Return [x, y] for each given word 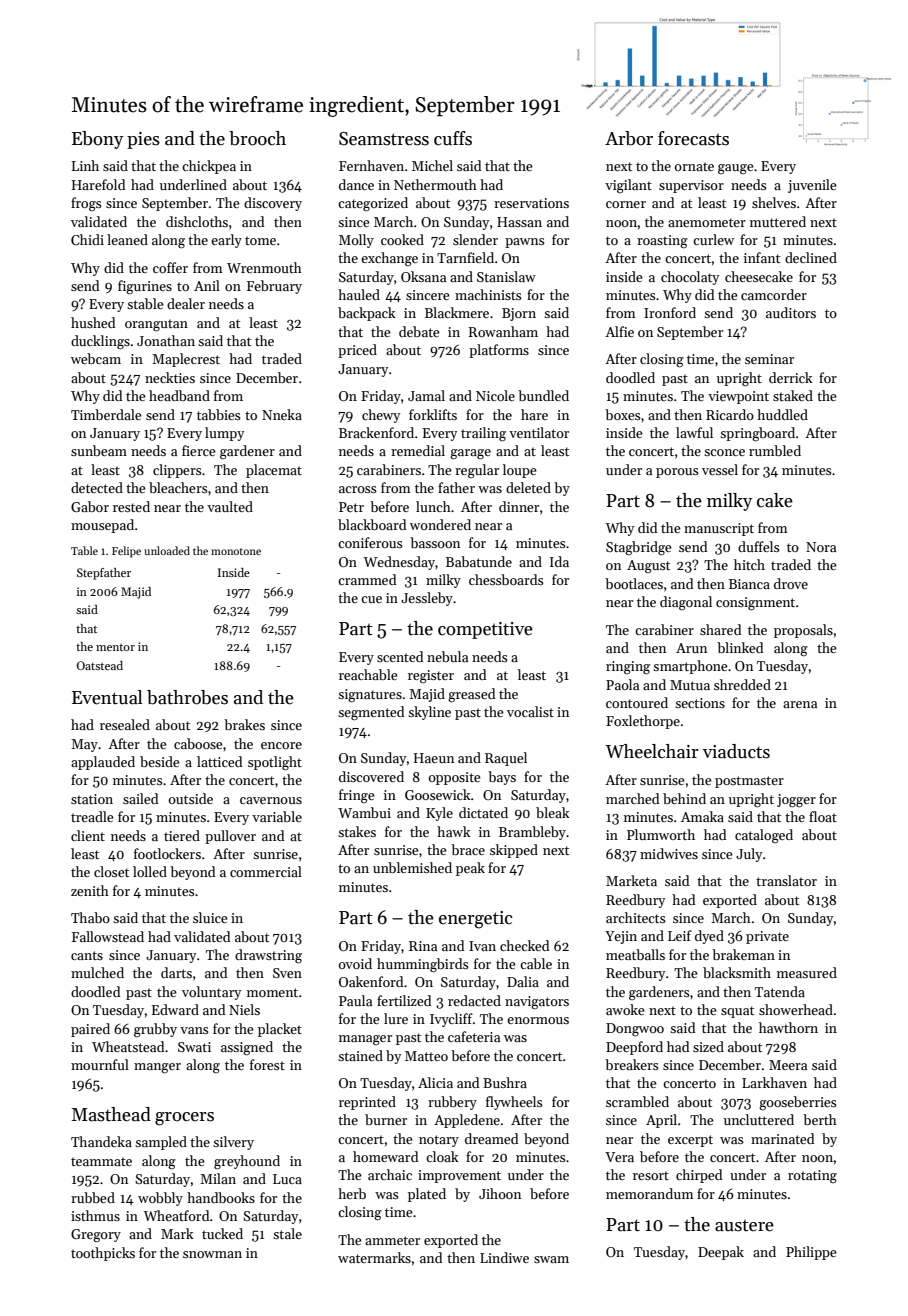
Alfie [619, 331]
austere [744, 1225]
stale [287, 1233]
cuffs [453, 138]
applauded [103, 763]
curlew [713, 239]
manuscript [719, 529]
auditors [791, 312]
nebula [447, 656]
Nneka [282, 414]
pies [143, 140]
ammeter [392, 1240]
